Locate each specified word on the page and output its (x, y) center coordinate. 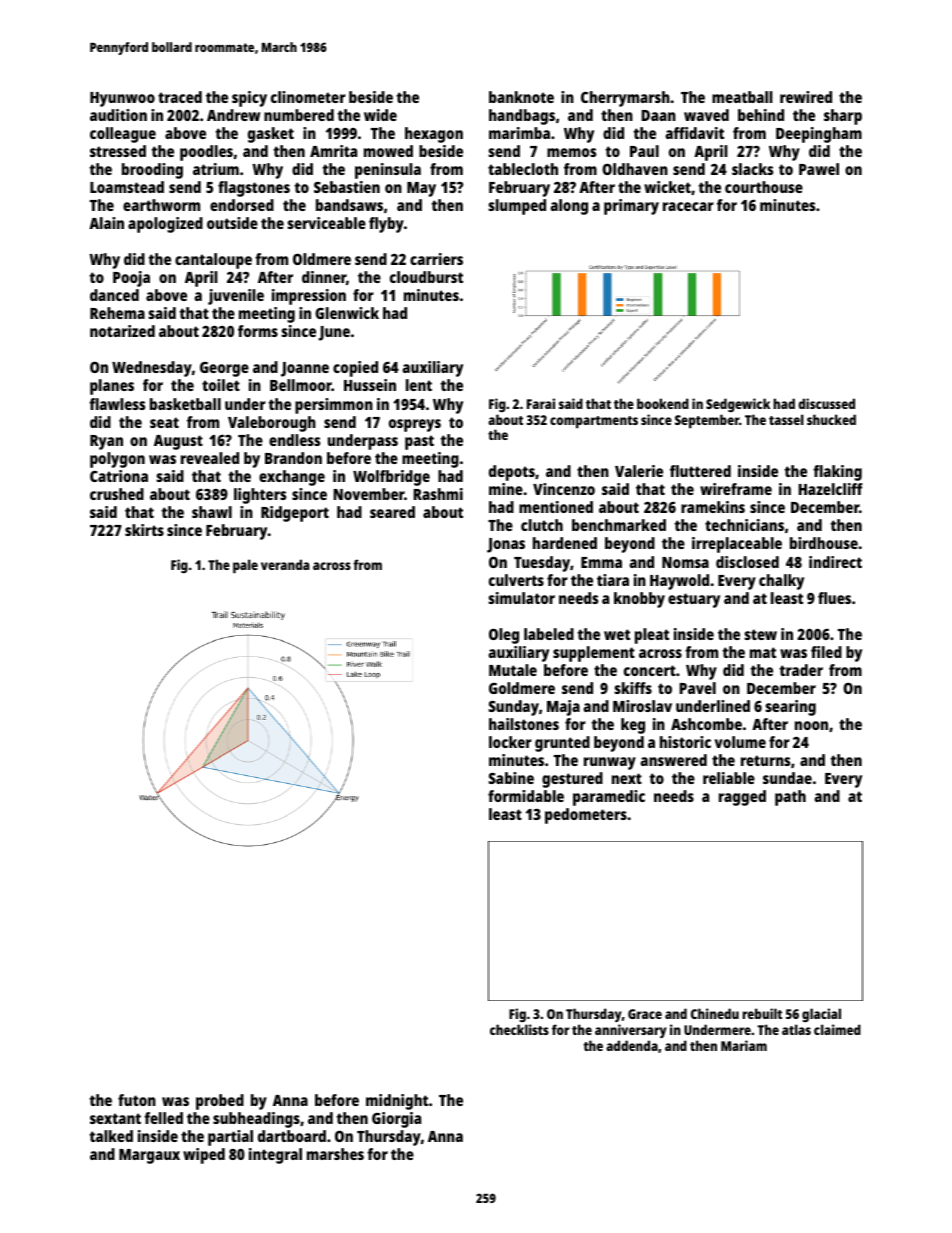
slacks (752, 169)
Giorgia (396, 1120)
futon (137, 1100)
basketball (185, 404)
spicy (249, 99)
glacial (821, 1015)
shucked (831, 419)
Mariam (744, 1045)
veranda (285, 564)
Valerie (639, 471)
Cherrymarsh (625, 99)
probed (220, 1102)
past (419, 442)
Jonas (506, 545)
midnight (397, 1102)
